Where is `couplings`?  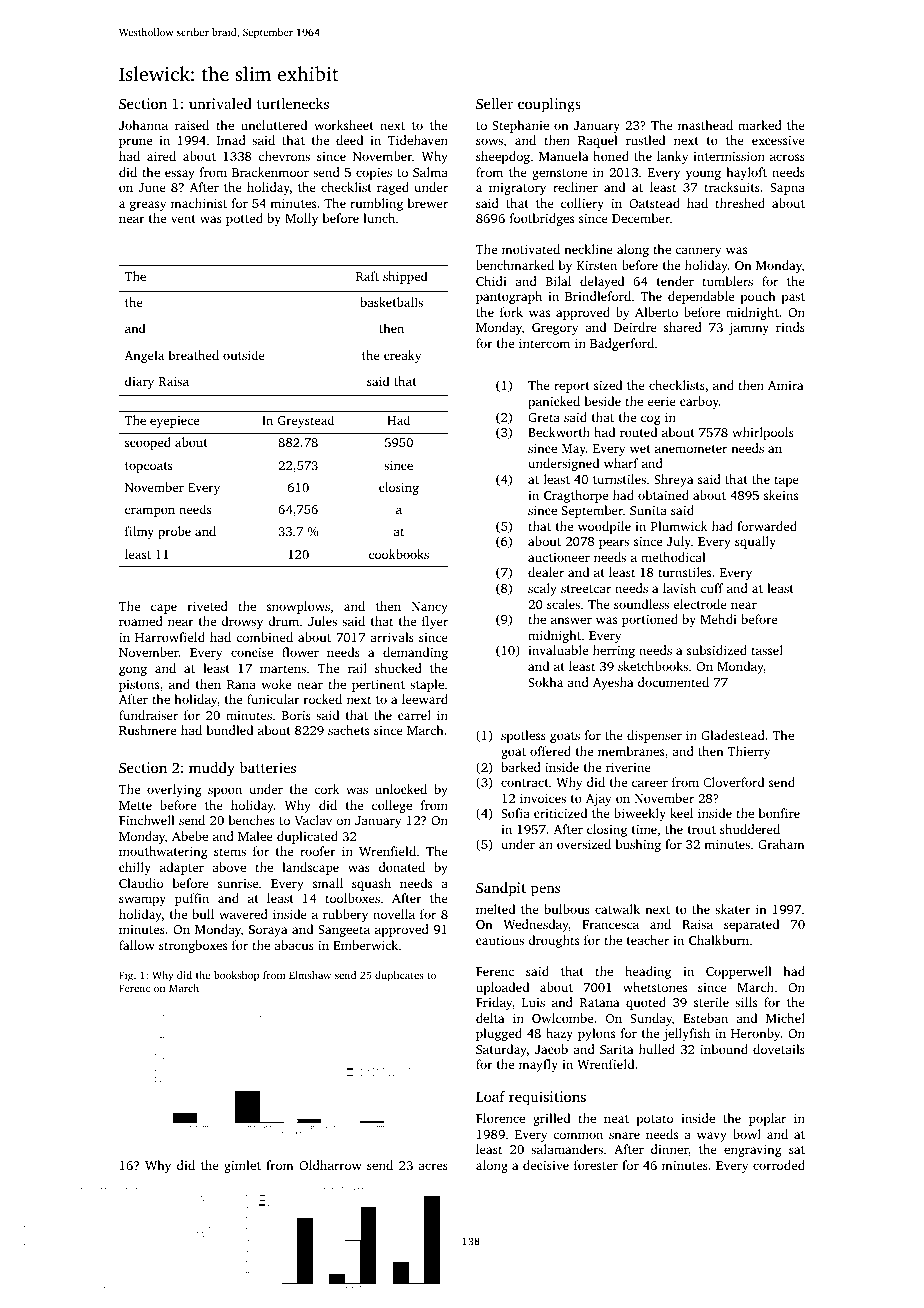
couplings is located at coordinates (549, 105).
